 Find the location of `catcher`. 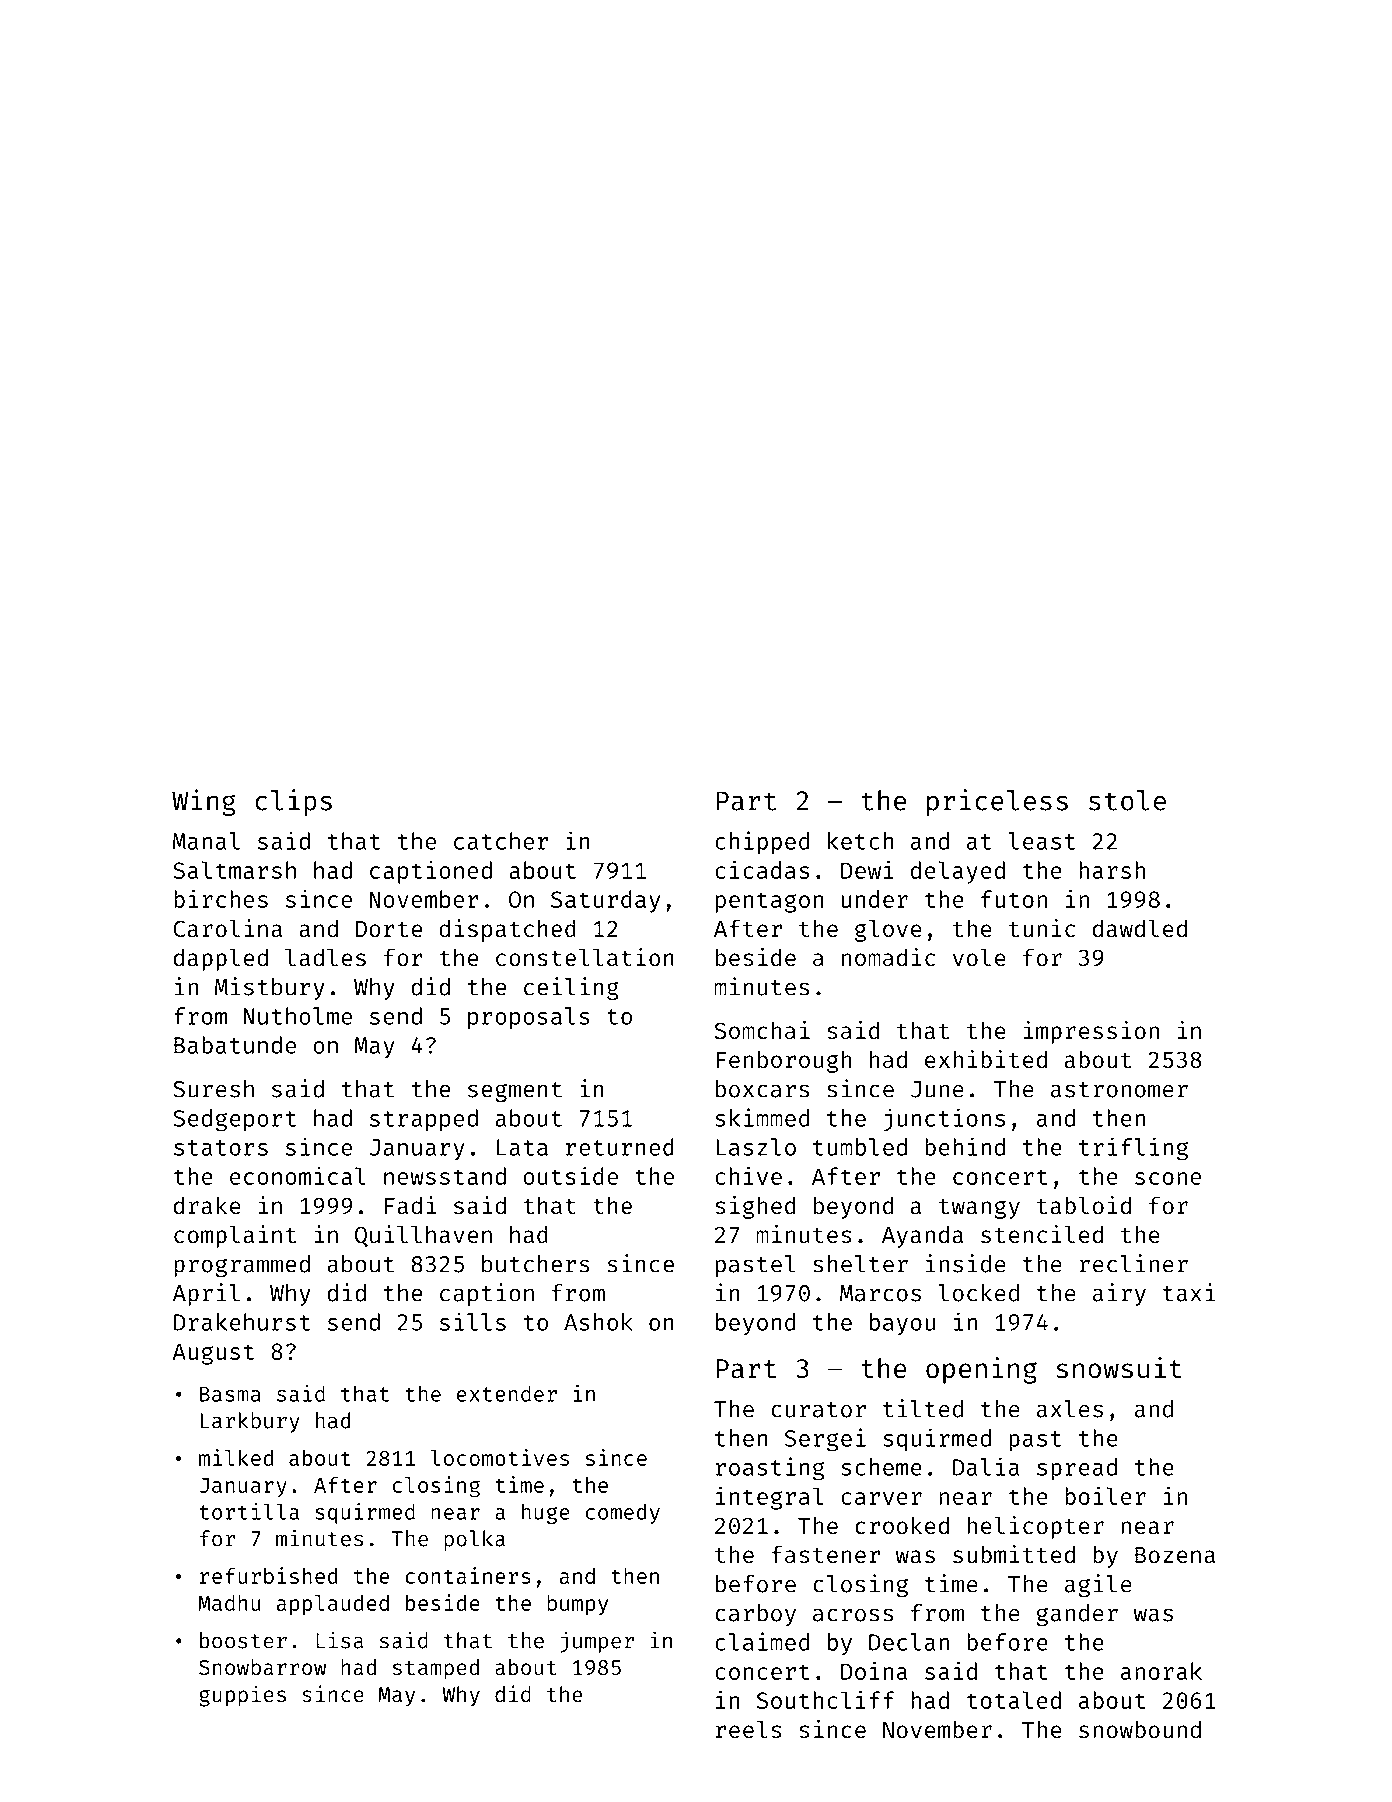

catcher is located at coordinates (501, 841).
